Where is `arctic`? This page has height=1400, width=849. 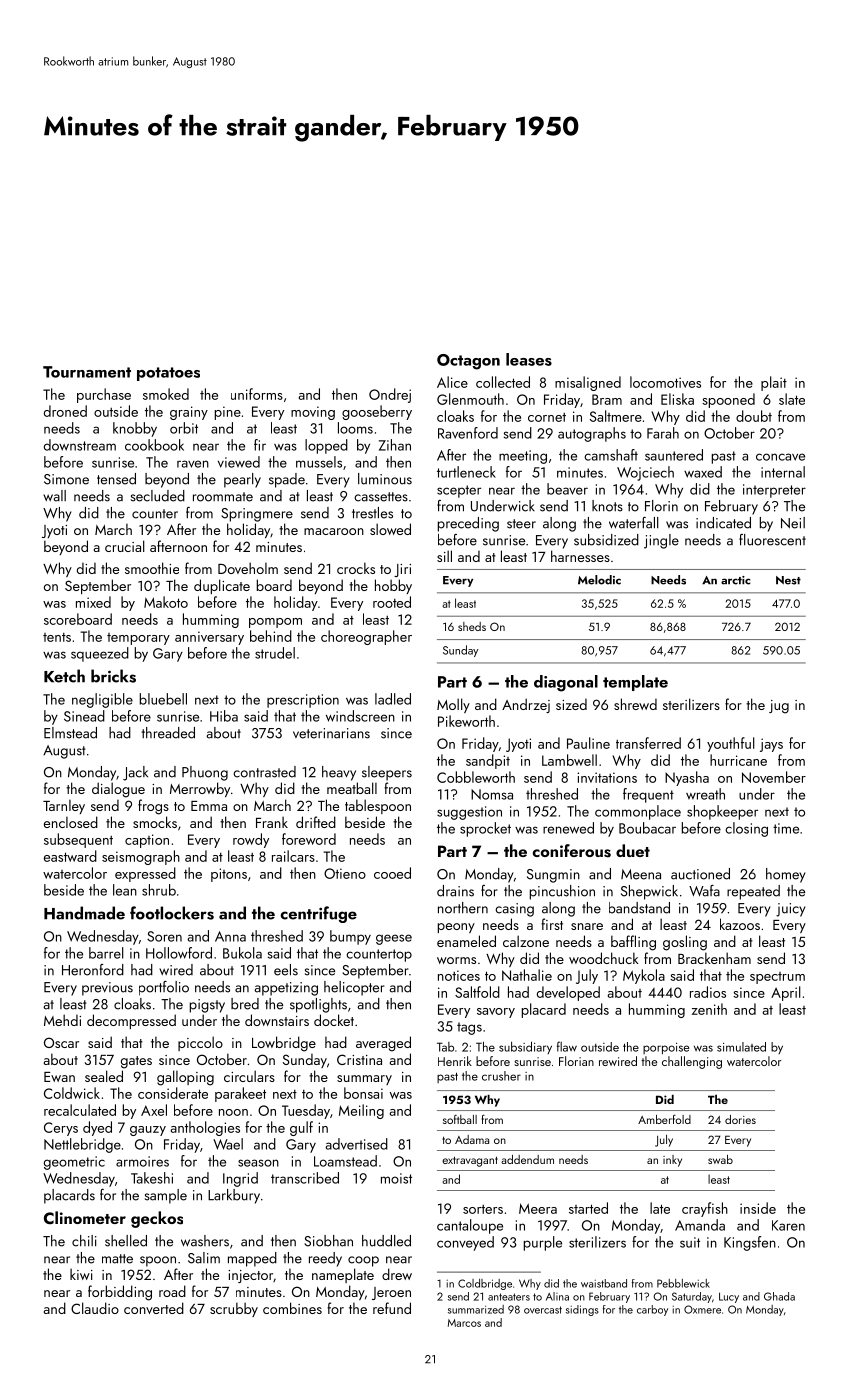 arctic is located at coordinates (735, 580).
